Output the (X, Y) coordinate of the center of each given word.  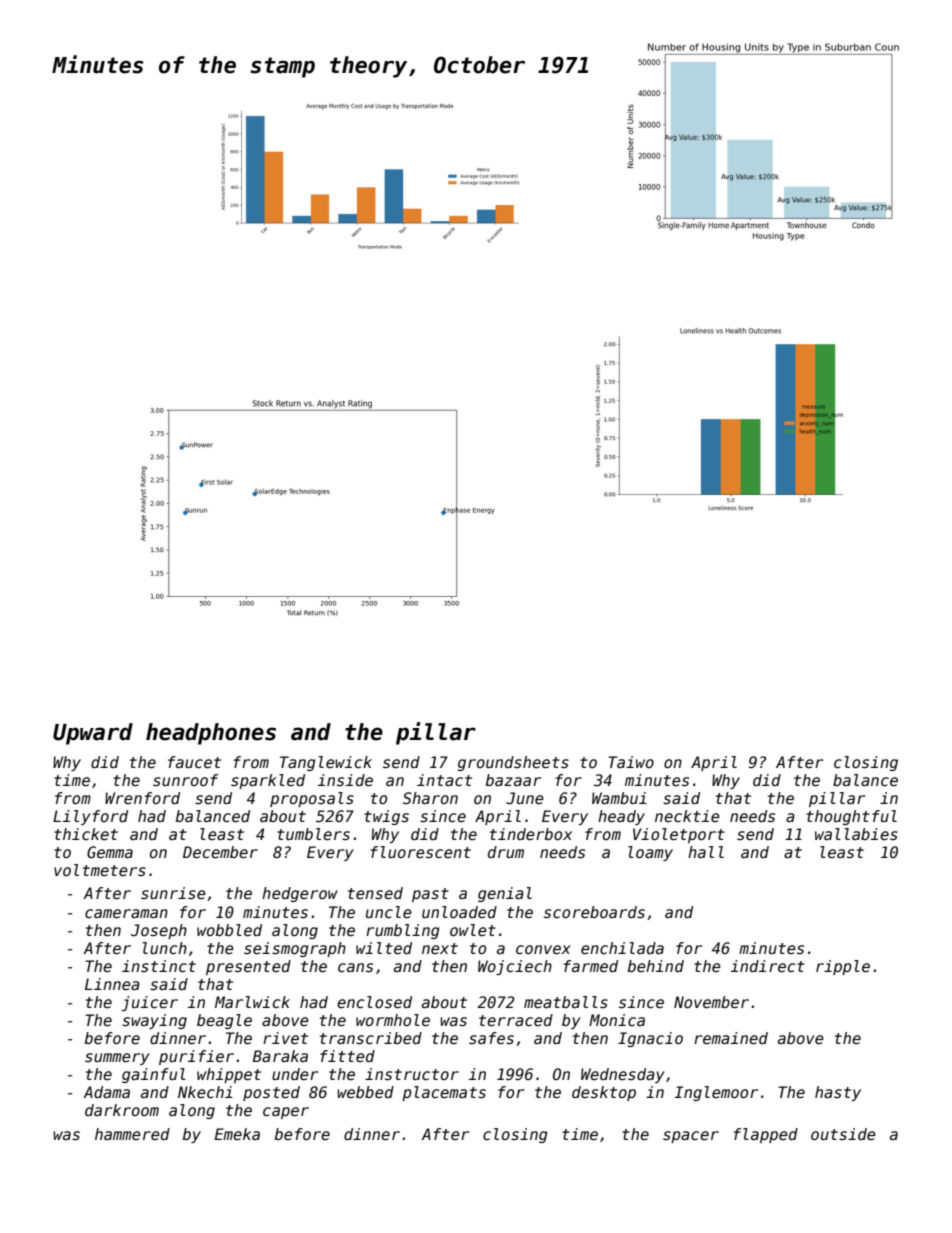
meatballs (566, 1002)
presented (248, 967)
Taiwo (631, 762)
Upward (93, 734)
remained (731, 1038)
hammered (132, 1134)
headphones (211, 734)
